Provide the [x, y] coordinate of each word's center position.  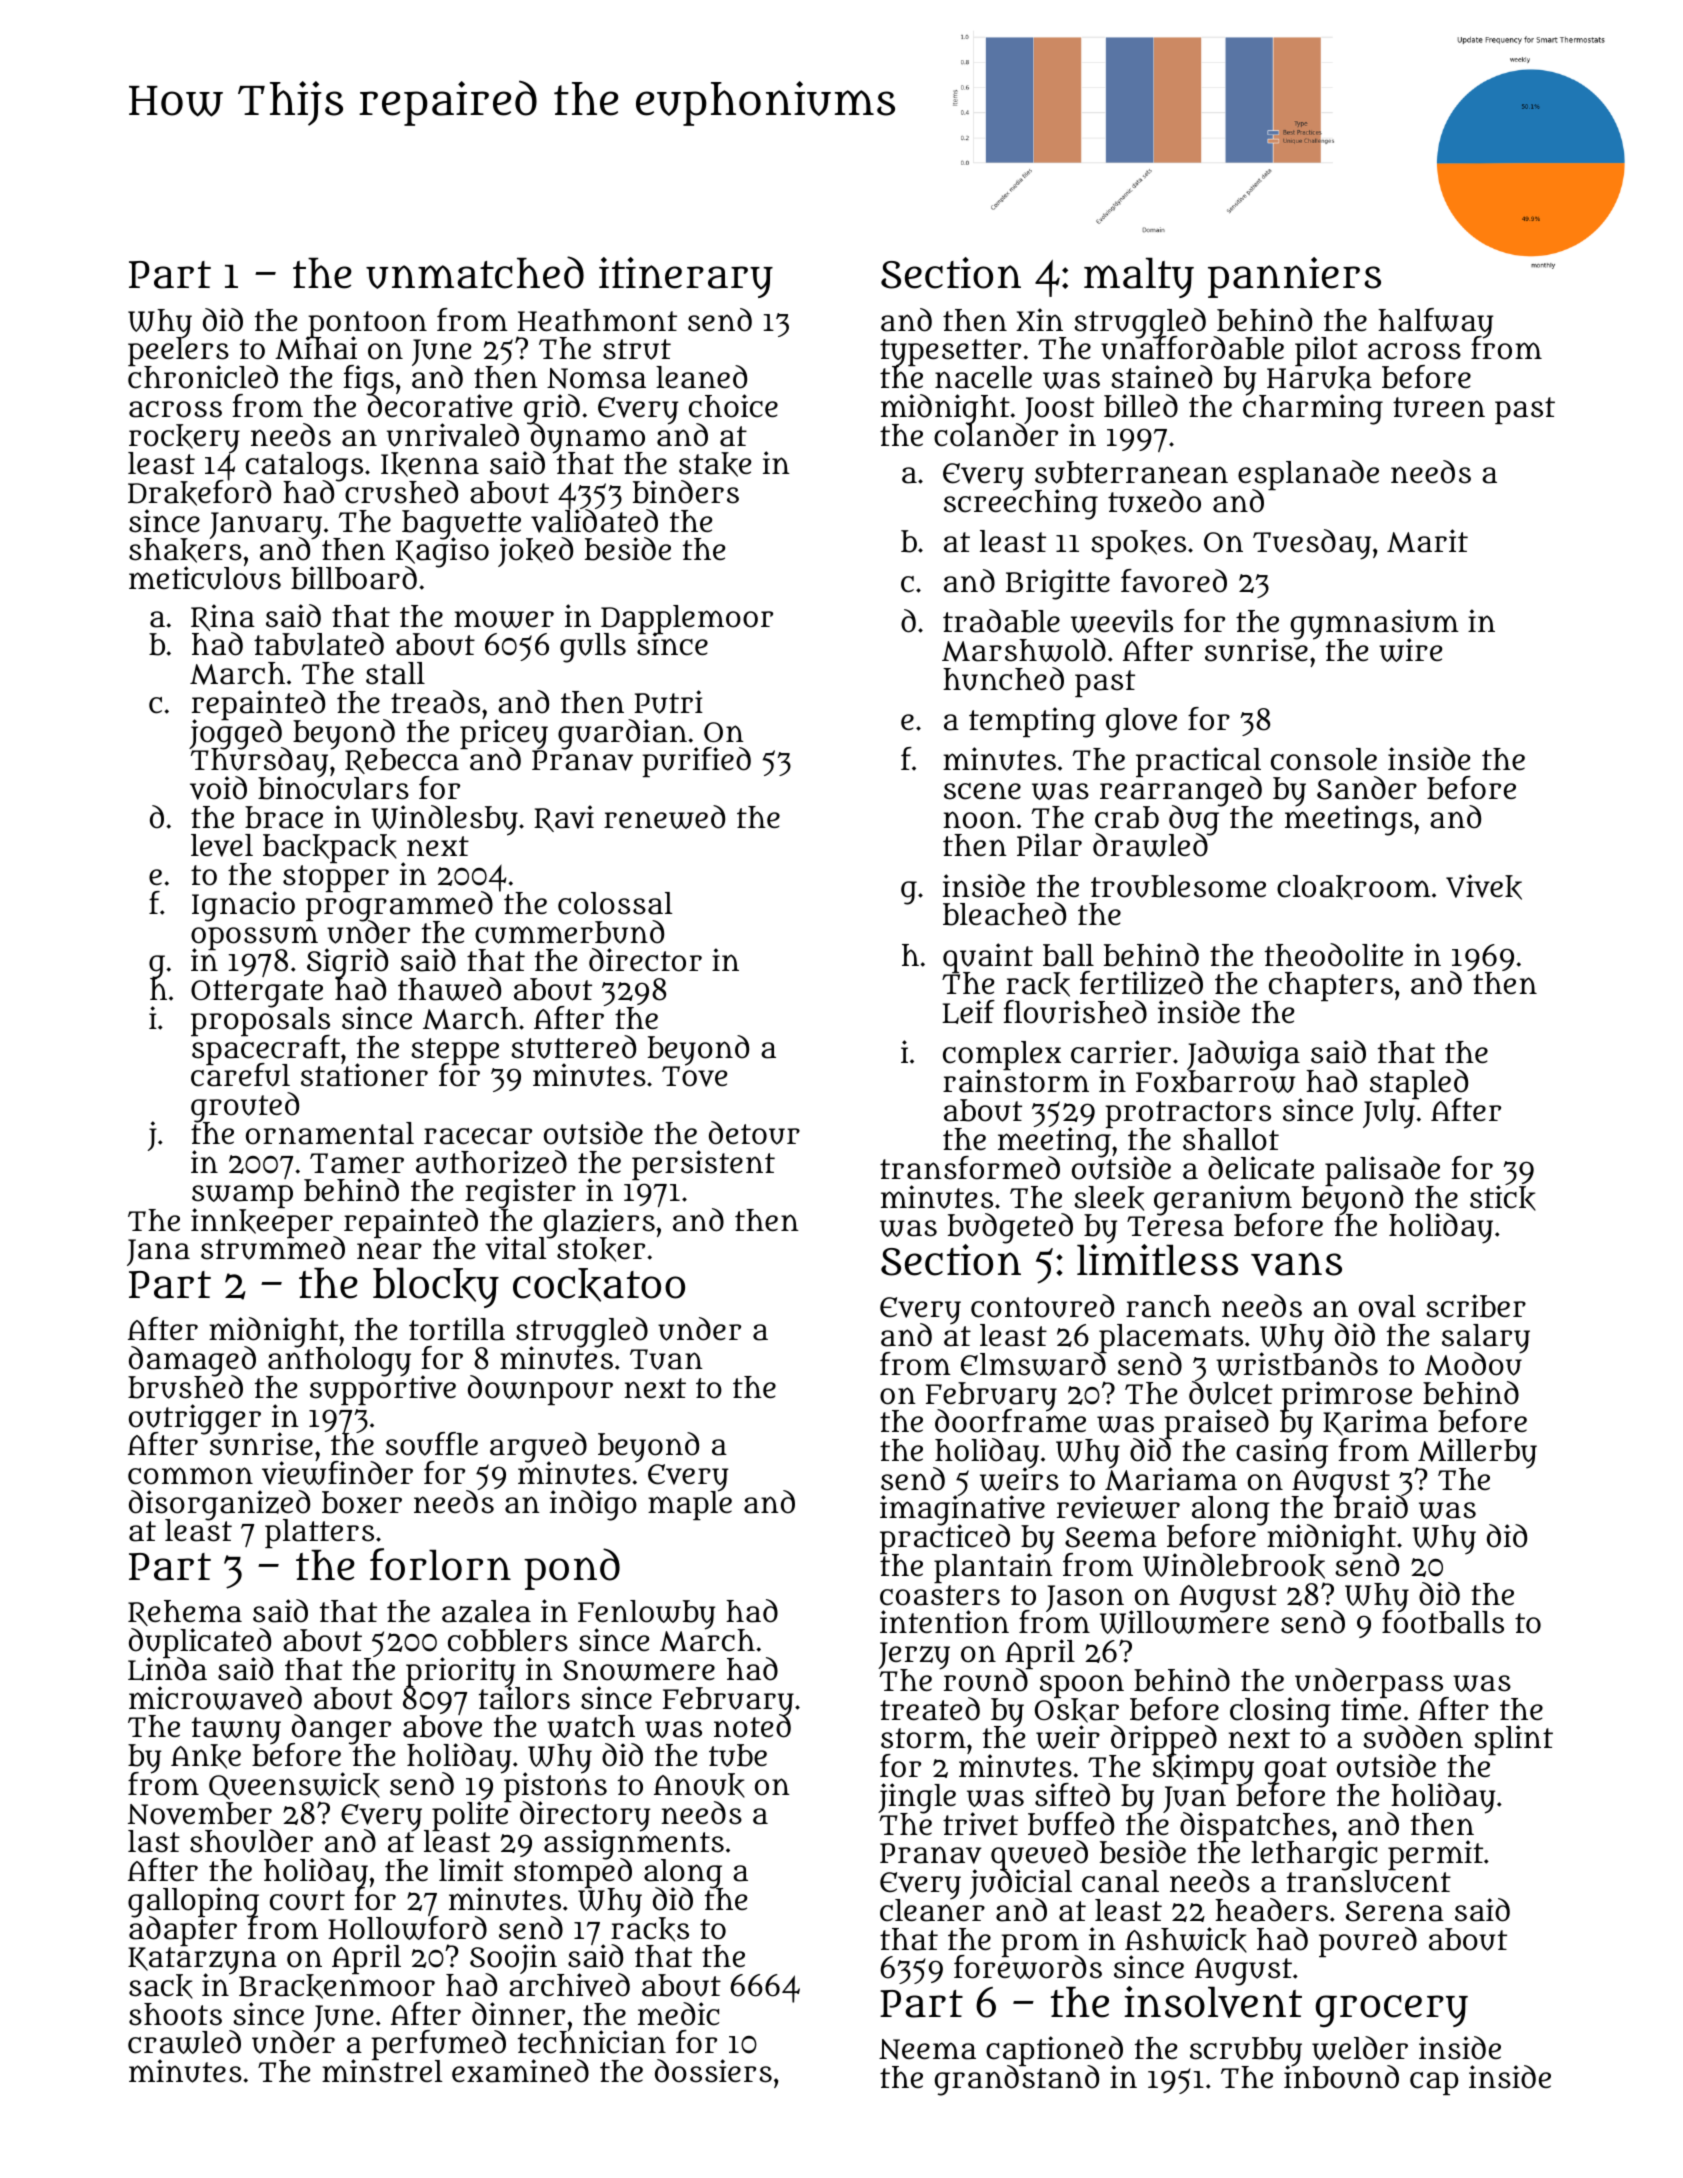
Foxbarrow [1215, 1082]
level [222, 845]
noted [752, 1727]
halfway [1435, 323]
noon [979, 820]
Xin [1039, 319]
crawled [184, 2042]
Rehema [185, 1613]
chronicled [203, 377]
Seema [1111, 1537]
